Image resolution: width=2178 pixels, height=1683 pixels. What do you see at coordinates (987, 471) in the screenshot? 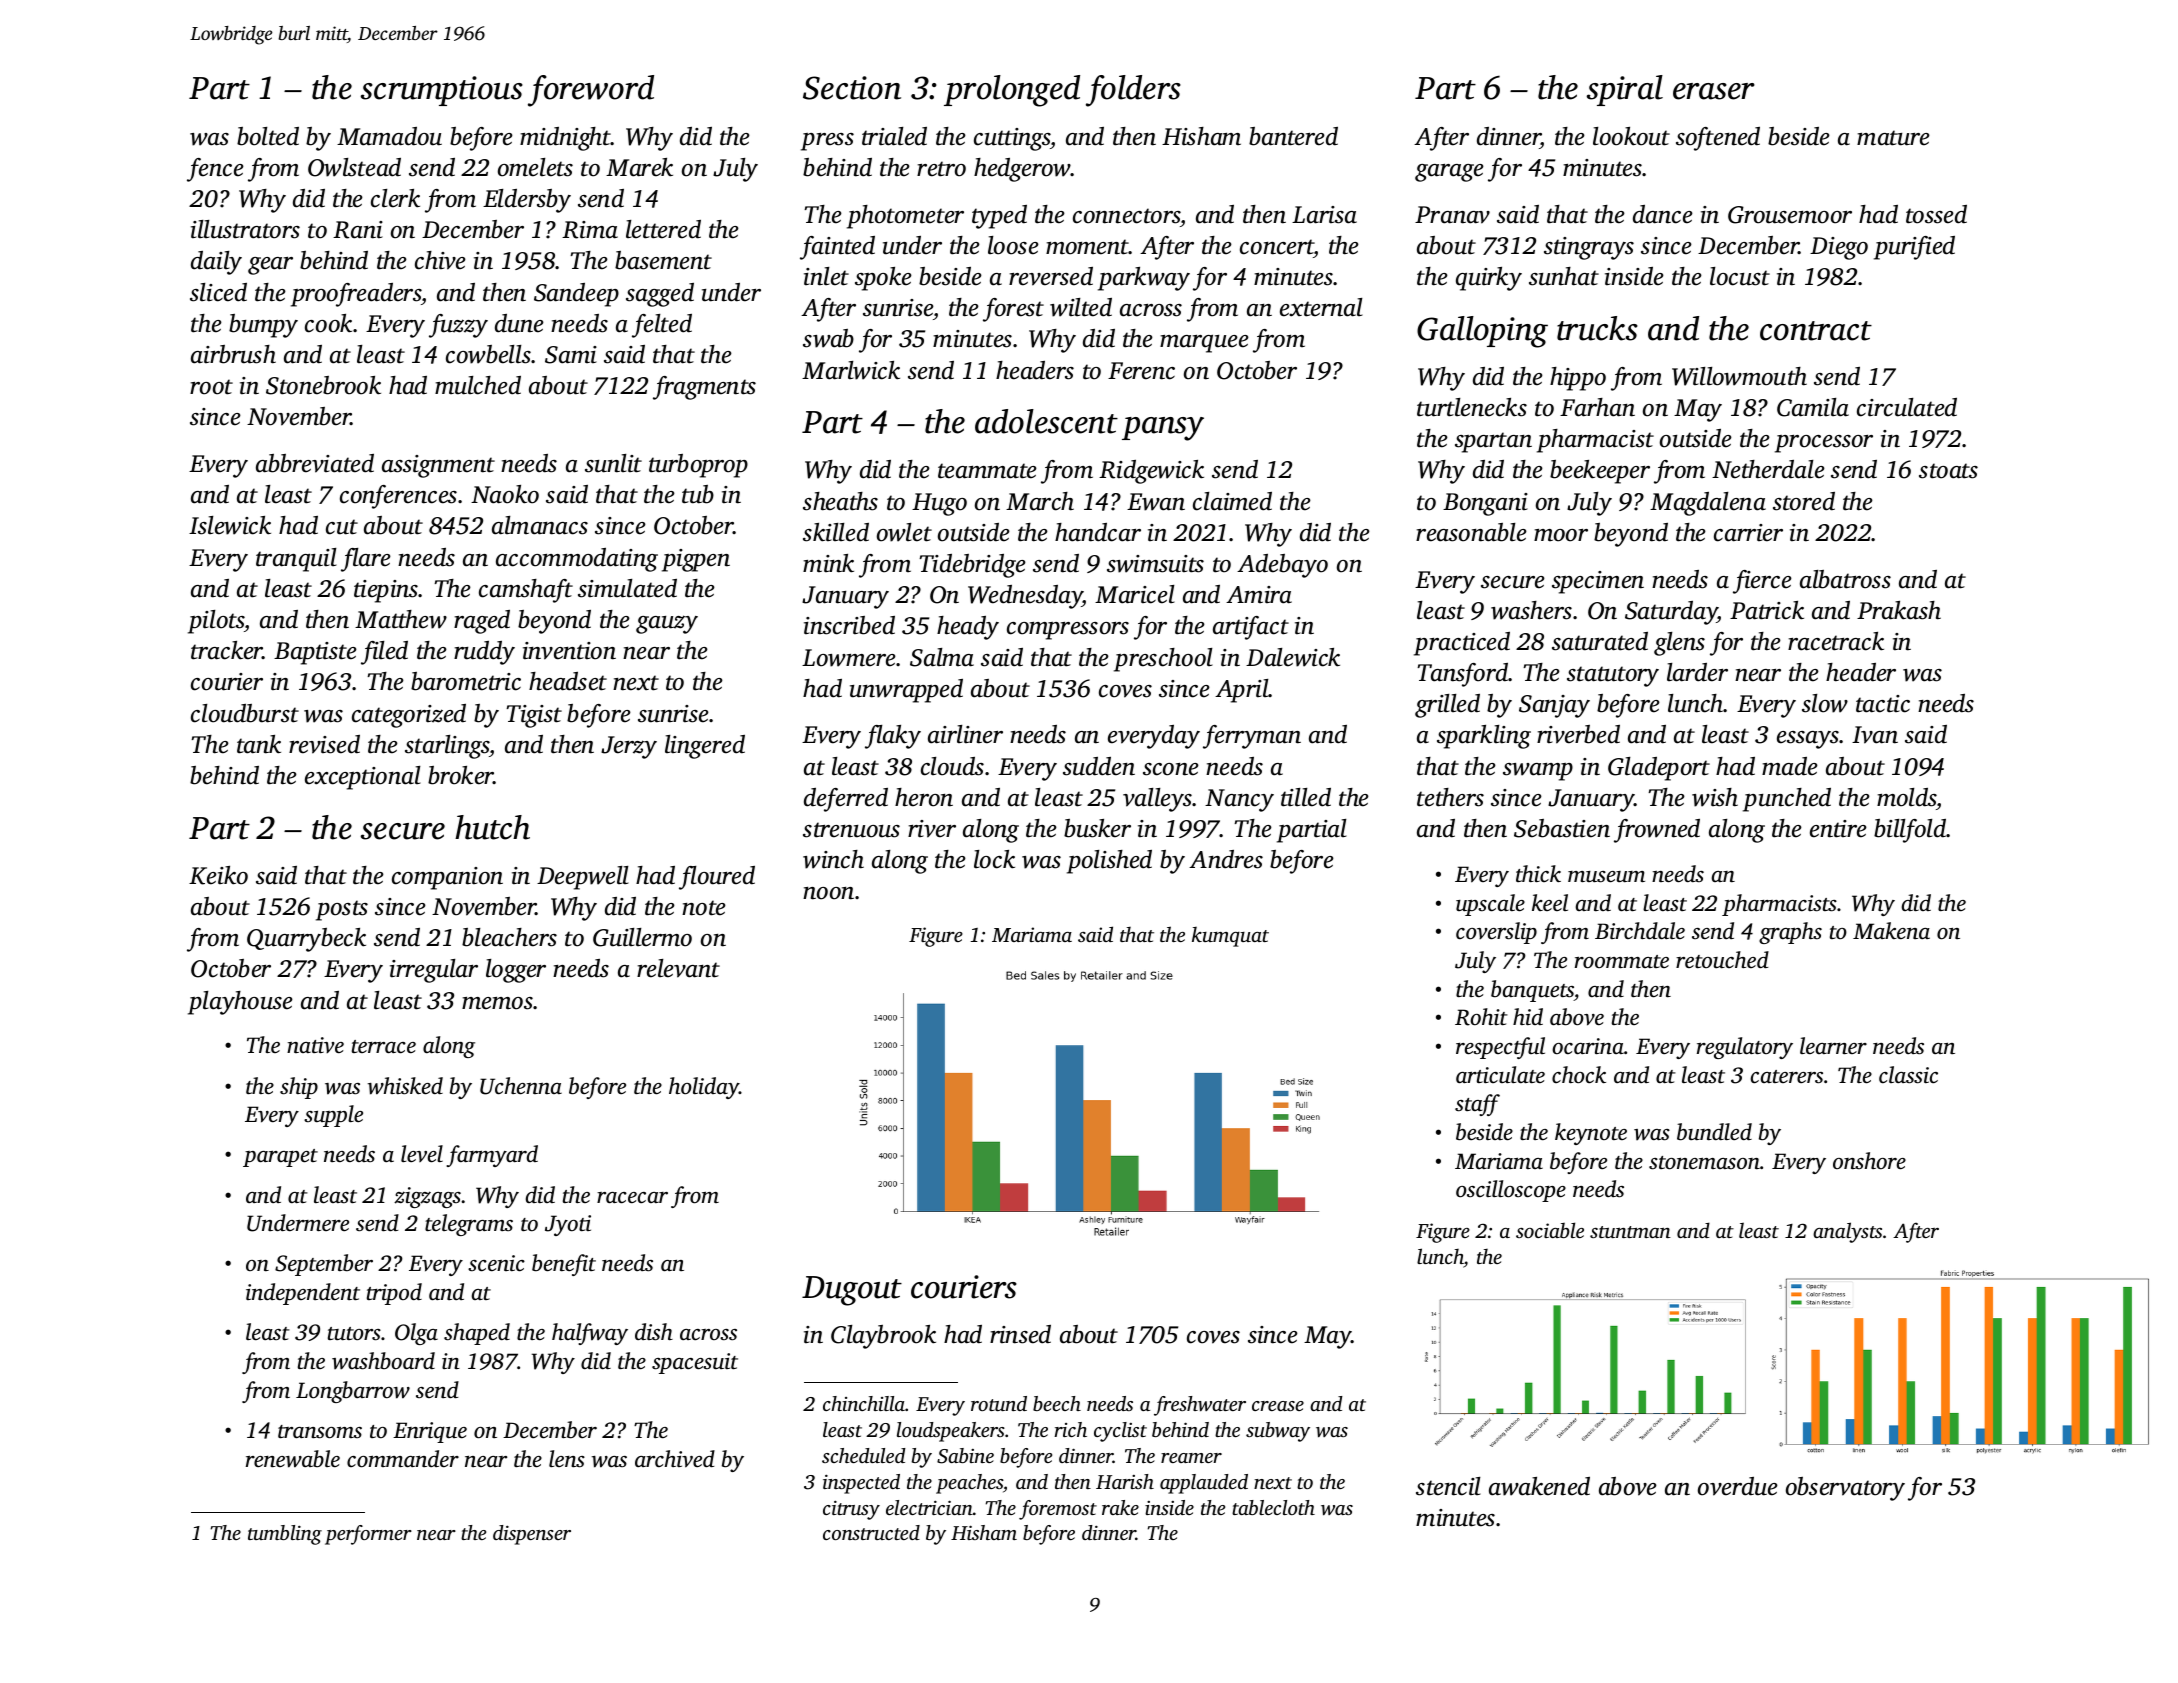
I see `teammate` at bounding box center [987, 471].
